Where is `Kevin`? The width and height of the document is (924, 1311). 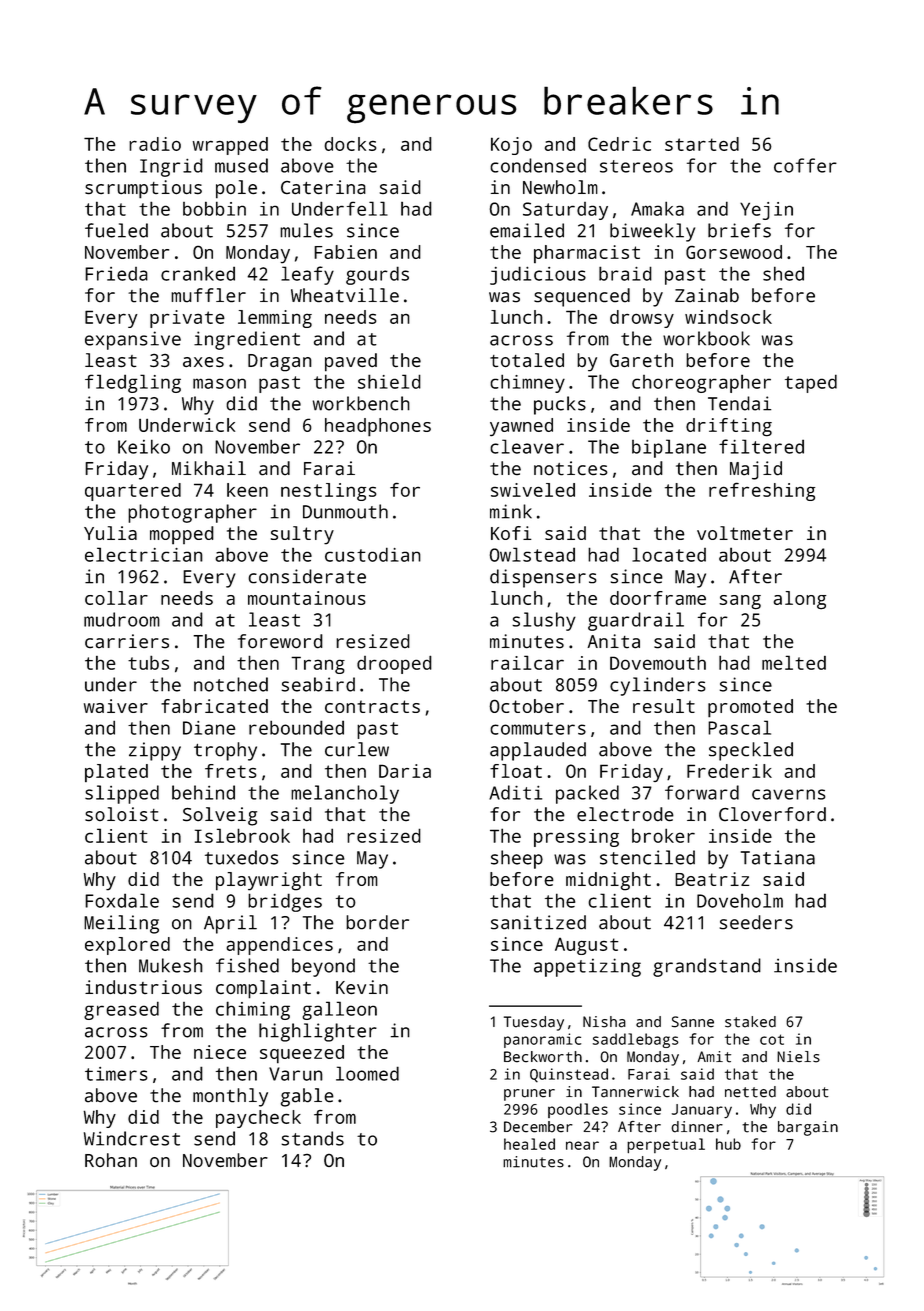
Kevin is located at coordinates (362, 987).
